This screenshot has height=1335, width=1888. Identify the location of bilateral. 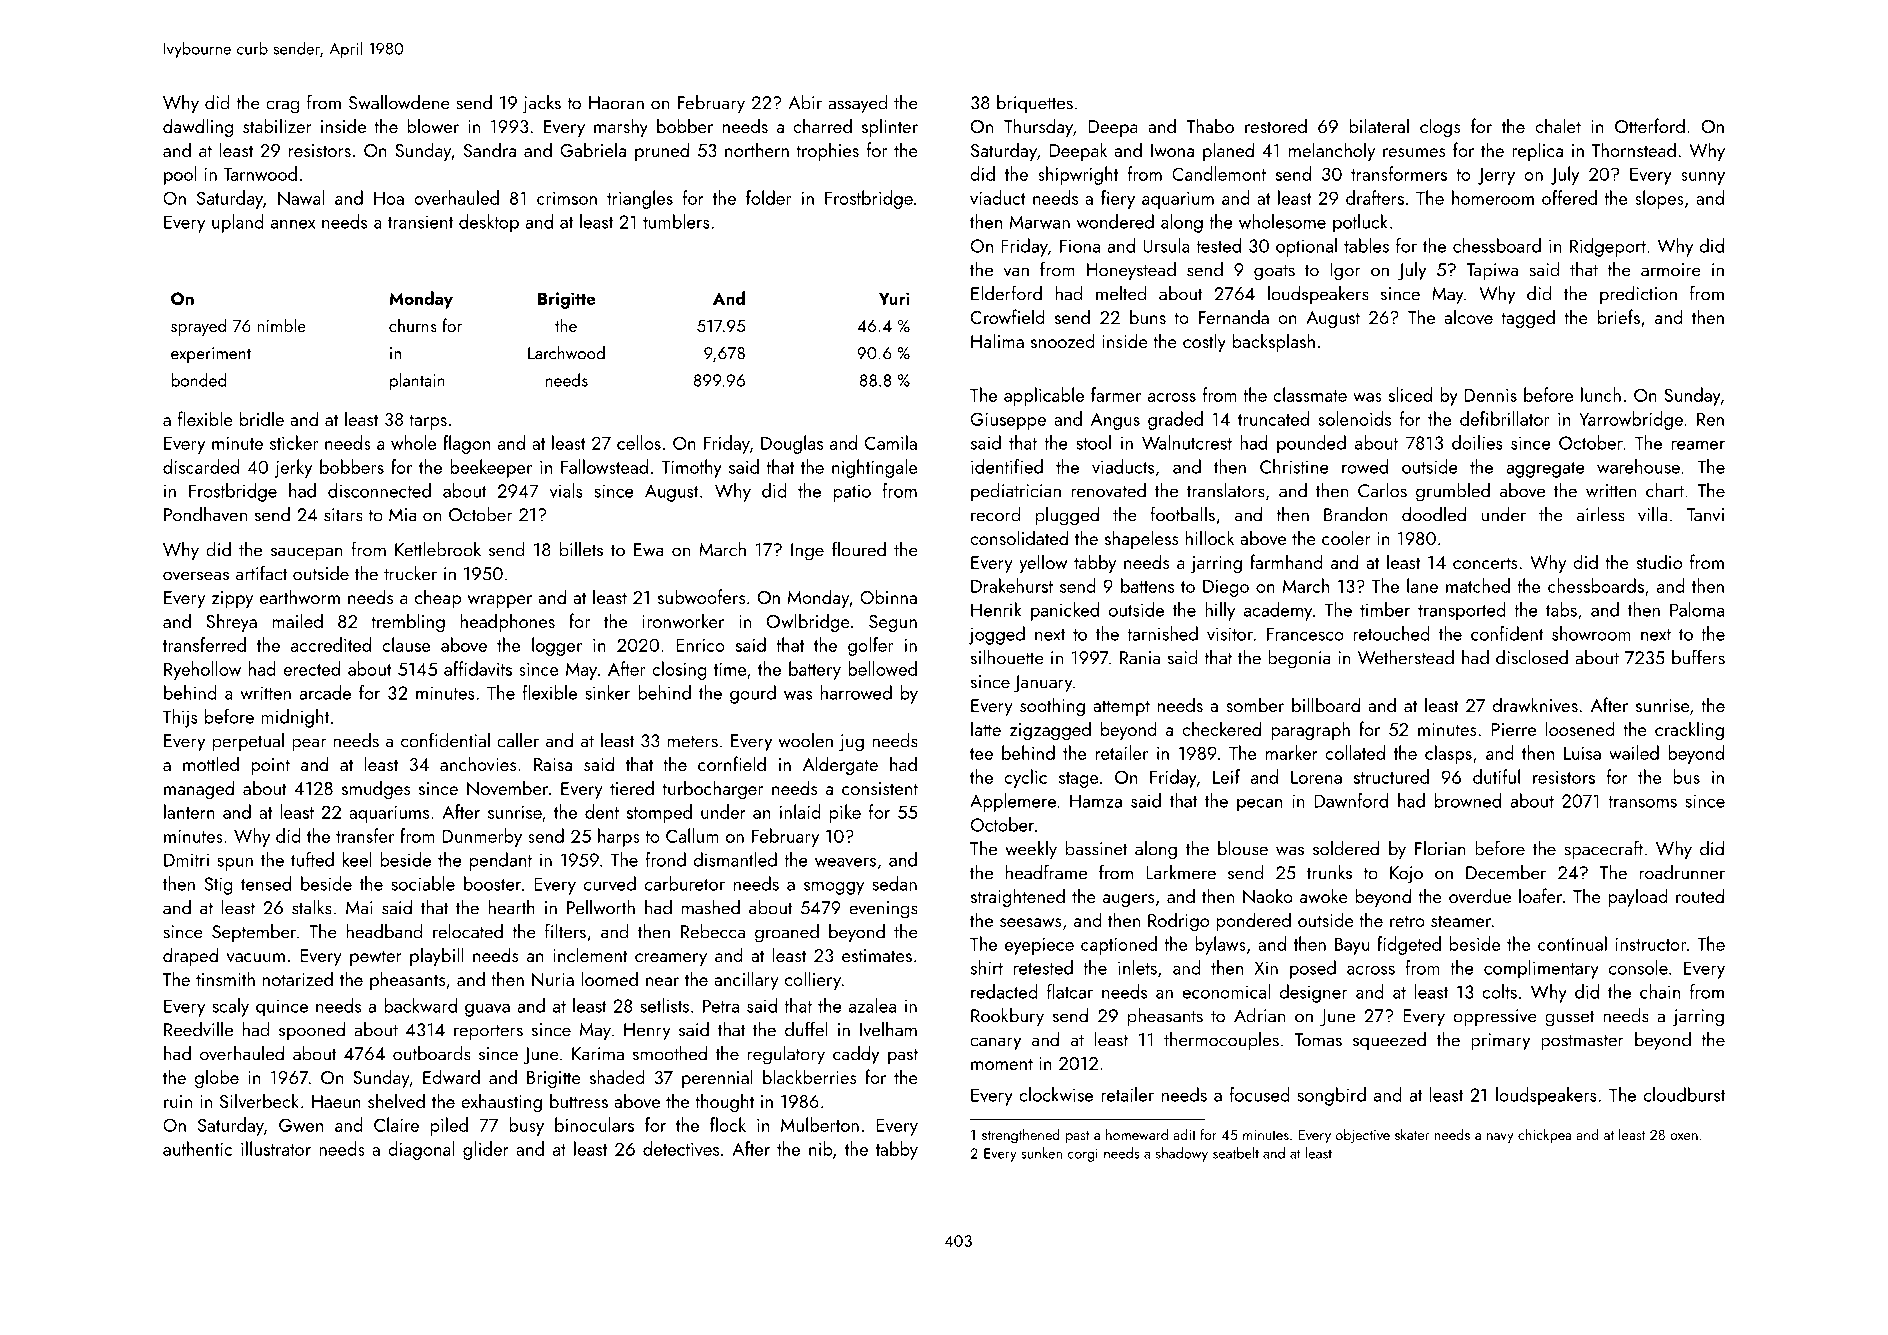
(1379, 125).
